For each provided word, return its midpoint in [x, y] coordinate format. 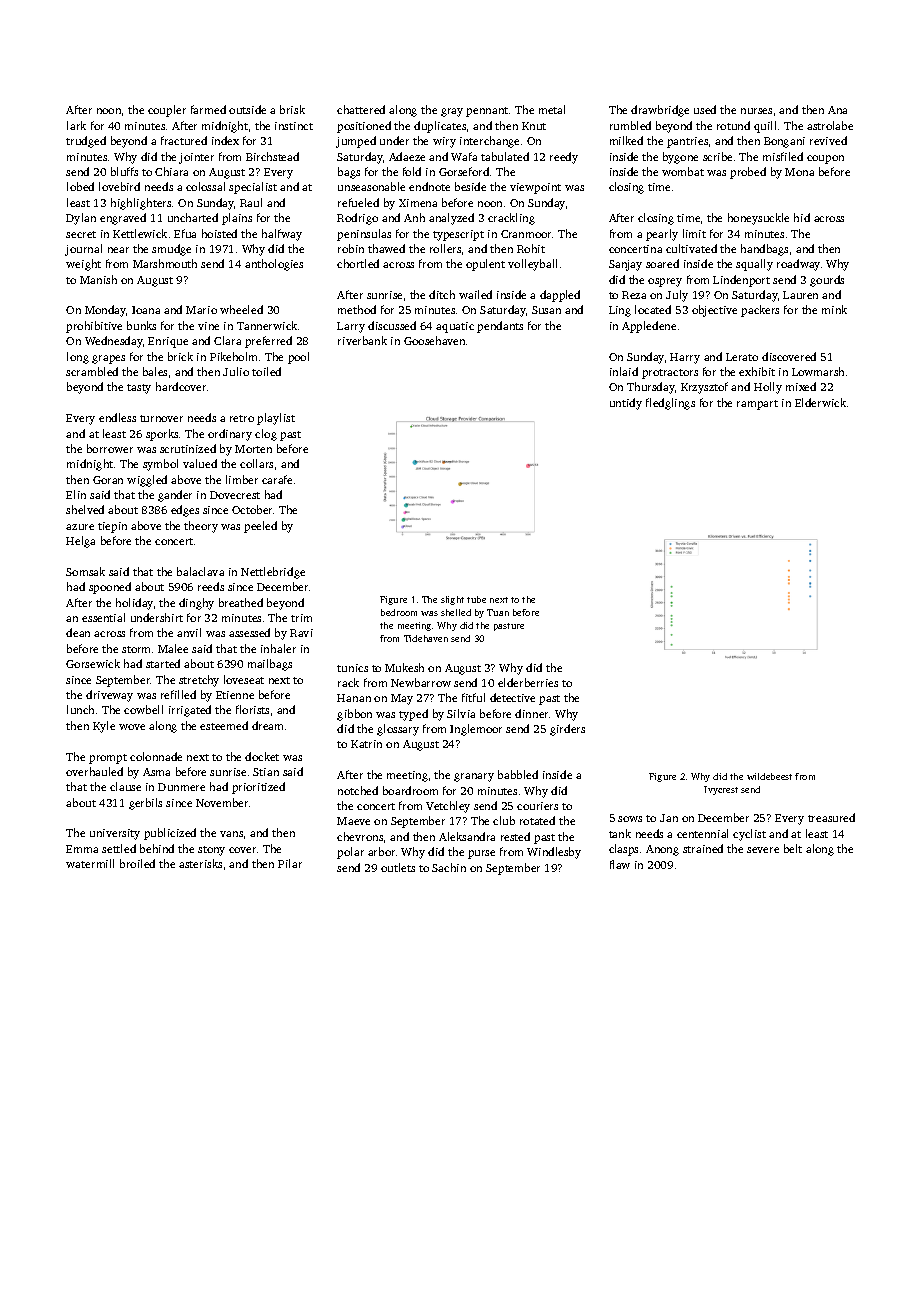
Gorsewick [93, 663]
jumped [356, 142]
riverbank [362, 340]
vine [208, 326]
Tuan [498, 612]
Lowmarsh [818, 371]
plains [237, 219]
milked [626, 140]
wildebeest [769, 776]
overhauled [94, 771]
